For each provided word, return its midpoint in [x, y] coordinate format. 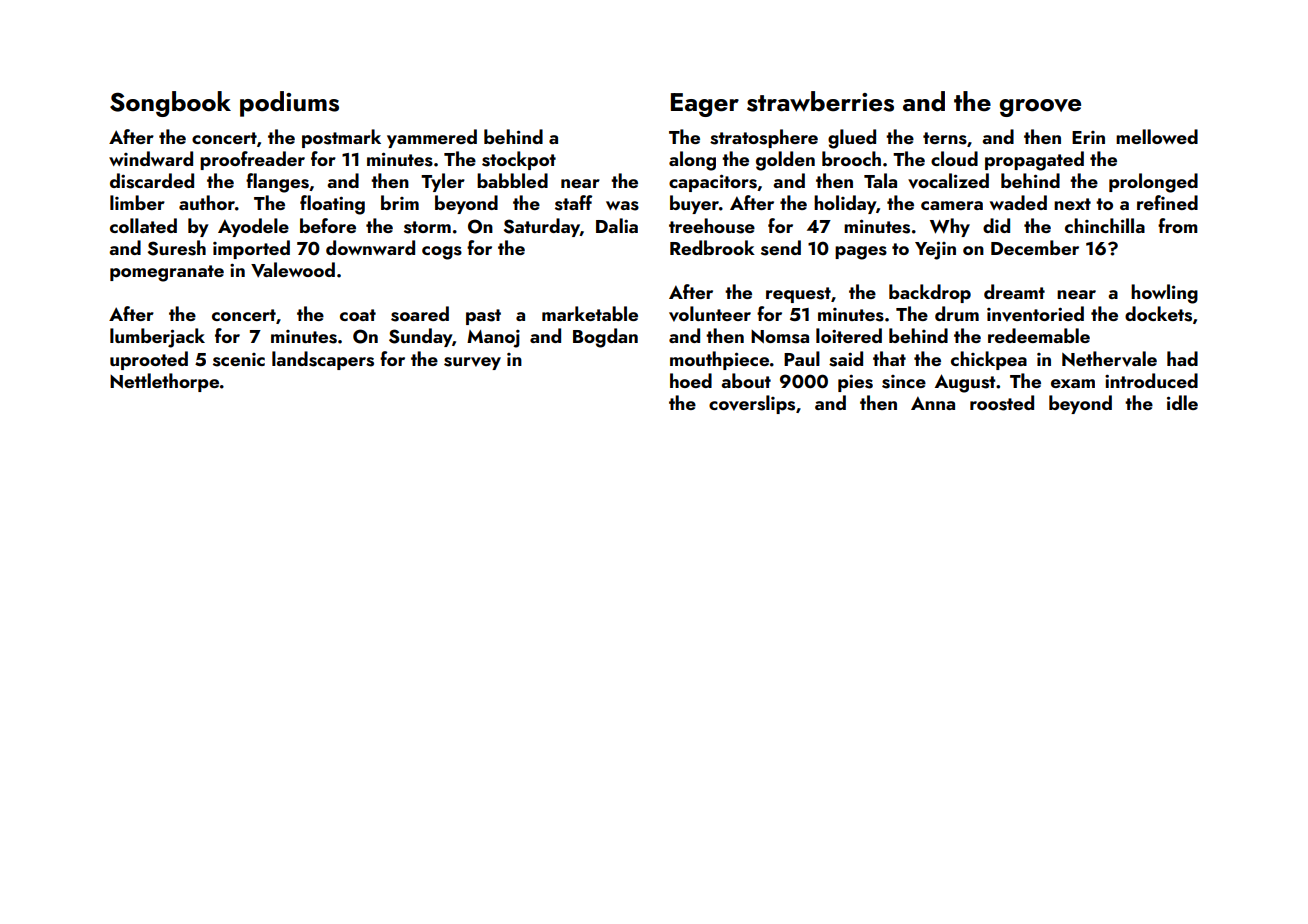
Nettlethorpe [164, 382]
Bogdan [605, 338]
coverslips [752, 404]
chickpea [989, 360]
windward [151, 158]
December [1035, 247]
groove [1040, 108]
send [781, 248]
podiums [289, 104]
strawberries [820, 101]
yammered [432, 138]
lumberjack [157, 338]
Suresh [177, 248]
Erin [1088, 137]
